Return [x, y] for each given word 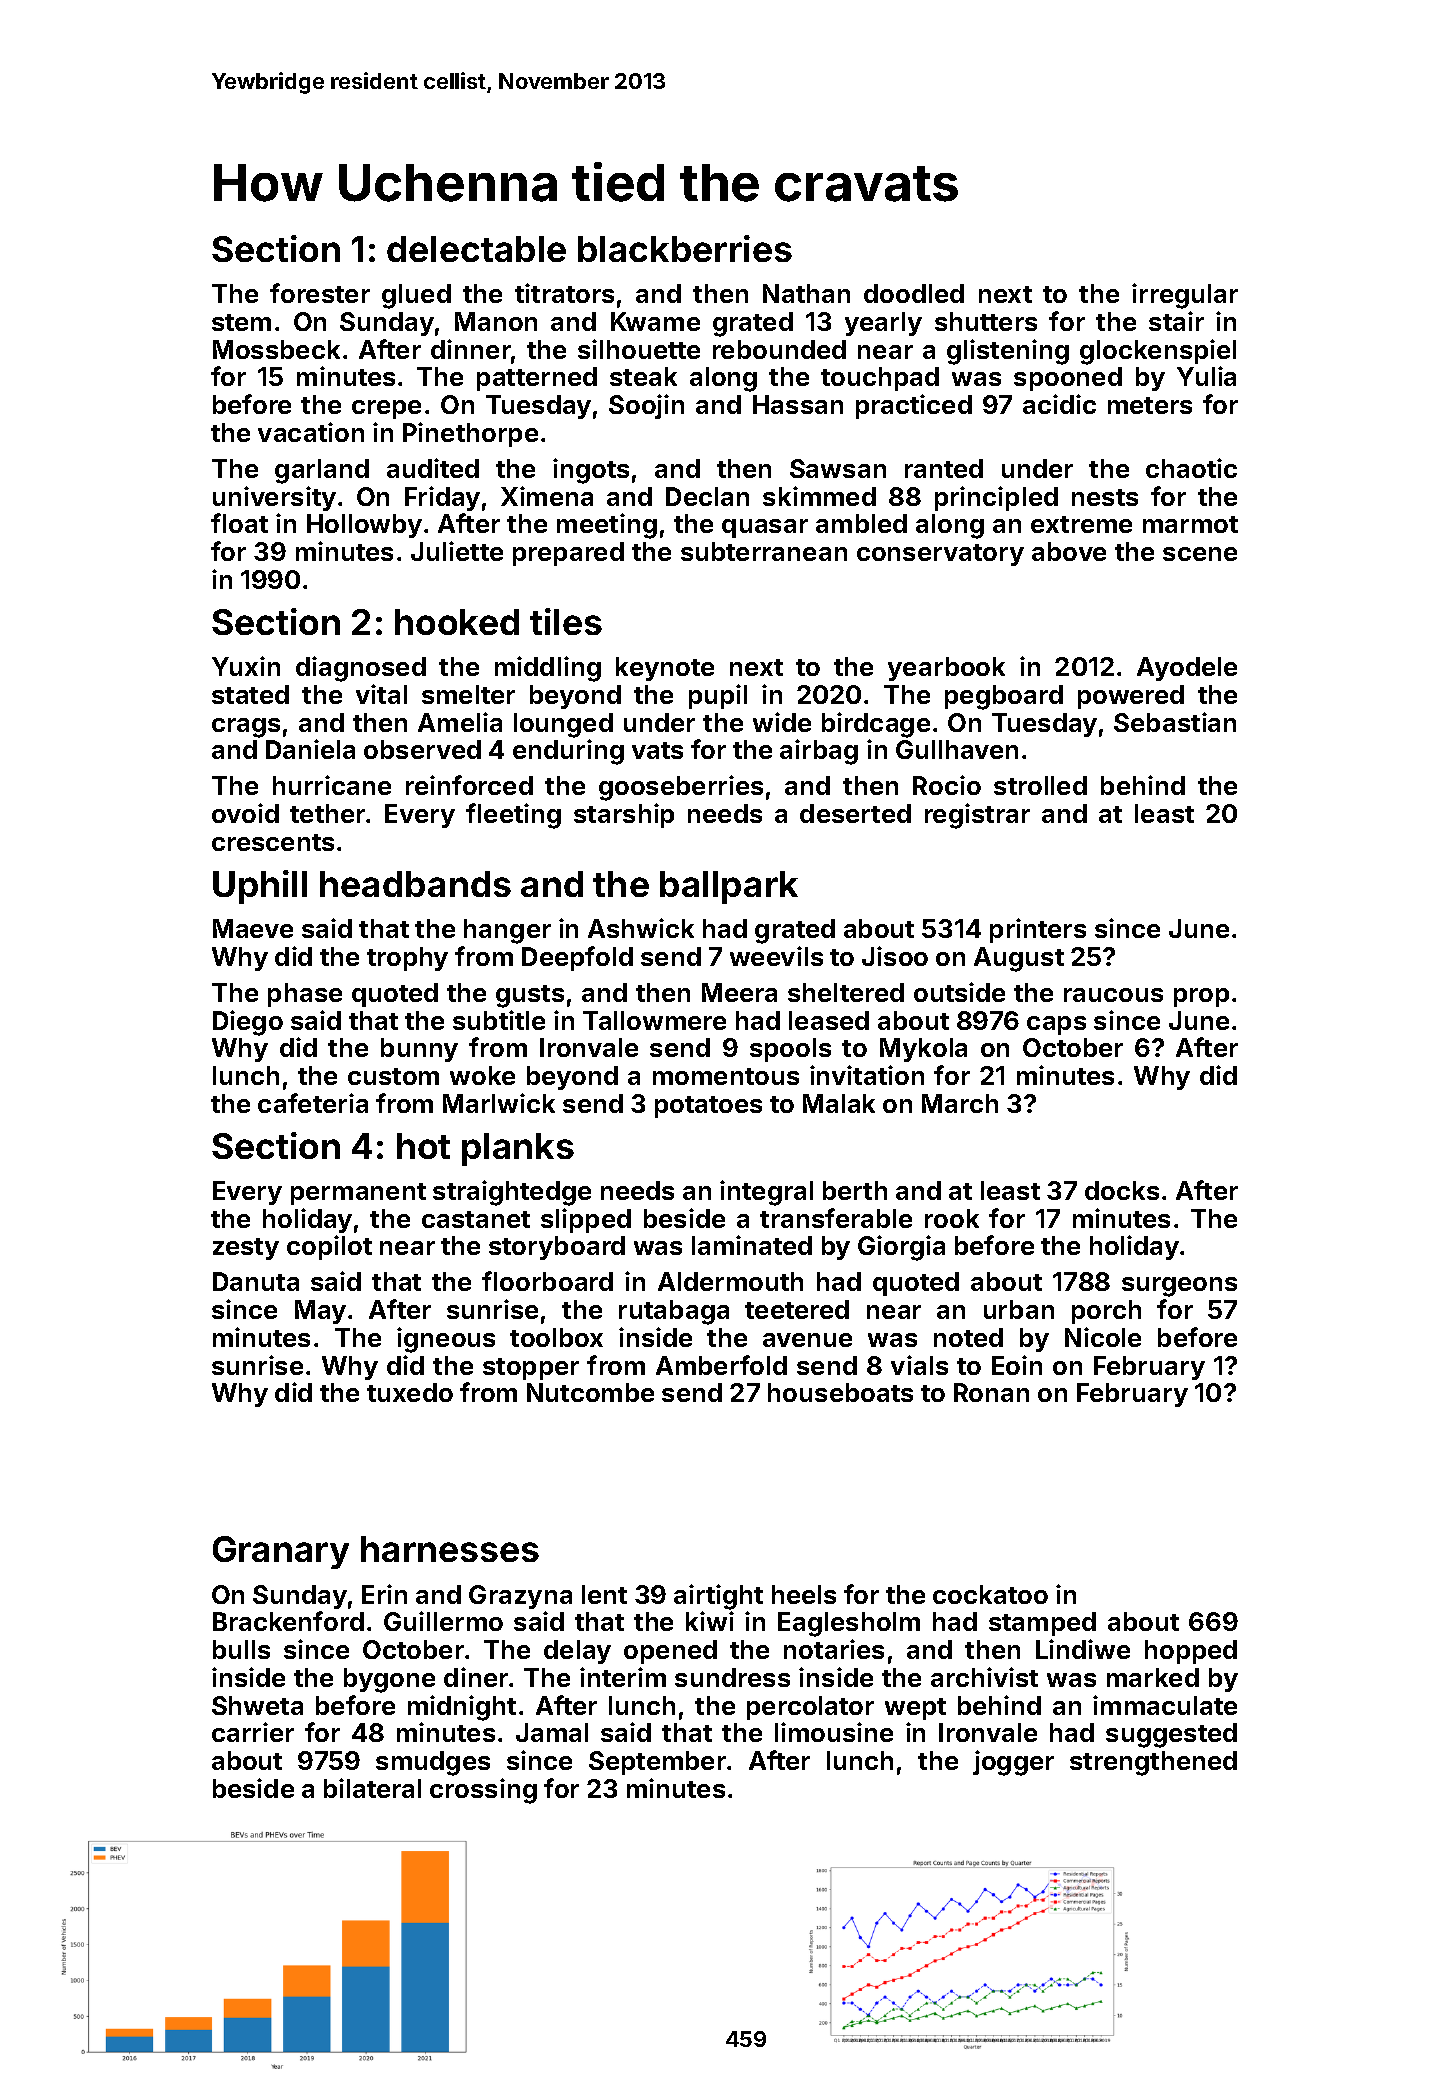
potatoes [708, 1107]
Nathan [806, 293]
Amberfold [721, 1365]
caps [1056, 1025]
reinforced [469, 785]
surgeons [1179, 1287]
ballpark [729, 887]
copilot [329, 1247]
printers [1038, 930]
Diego [248, 1023]
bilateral [372, 1788]
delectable [476, 249]
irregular [1185, 296]
